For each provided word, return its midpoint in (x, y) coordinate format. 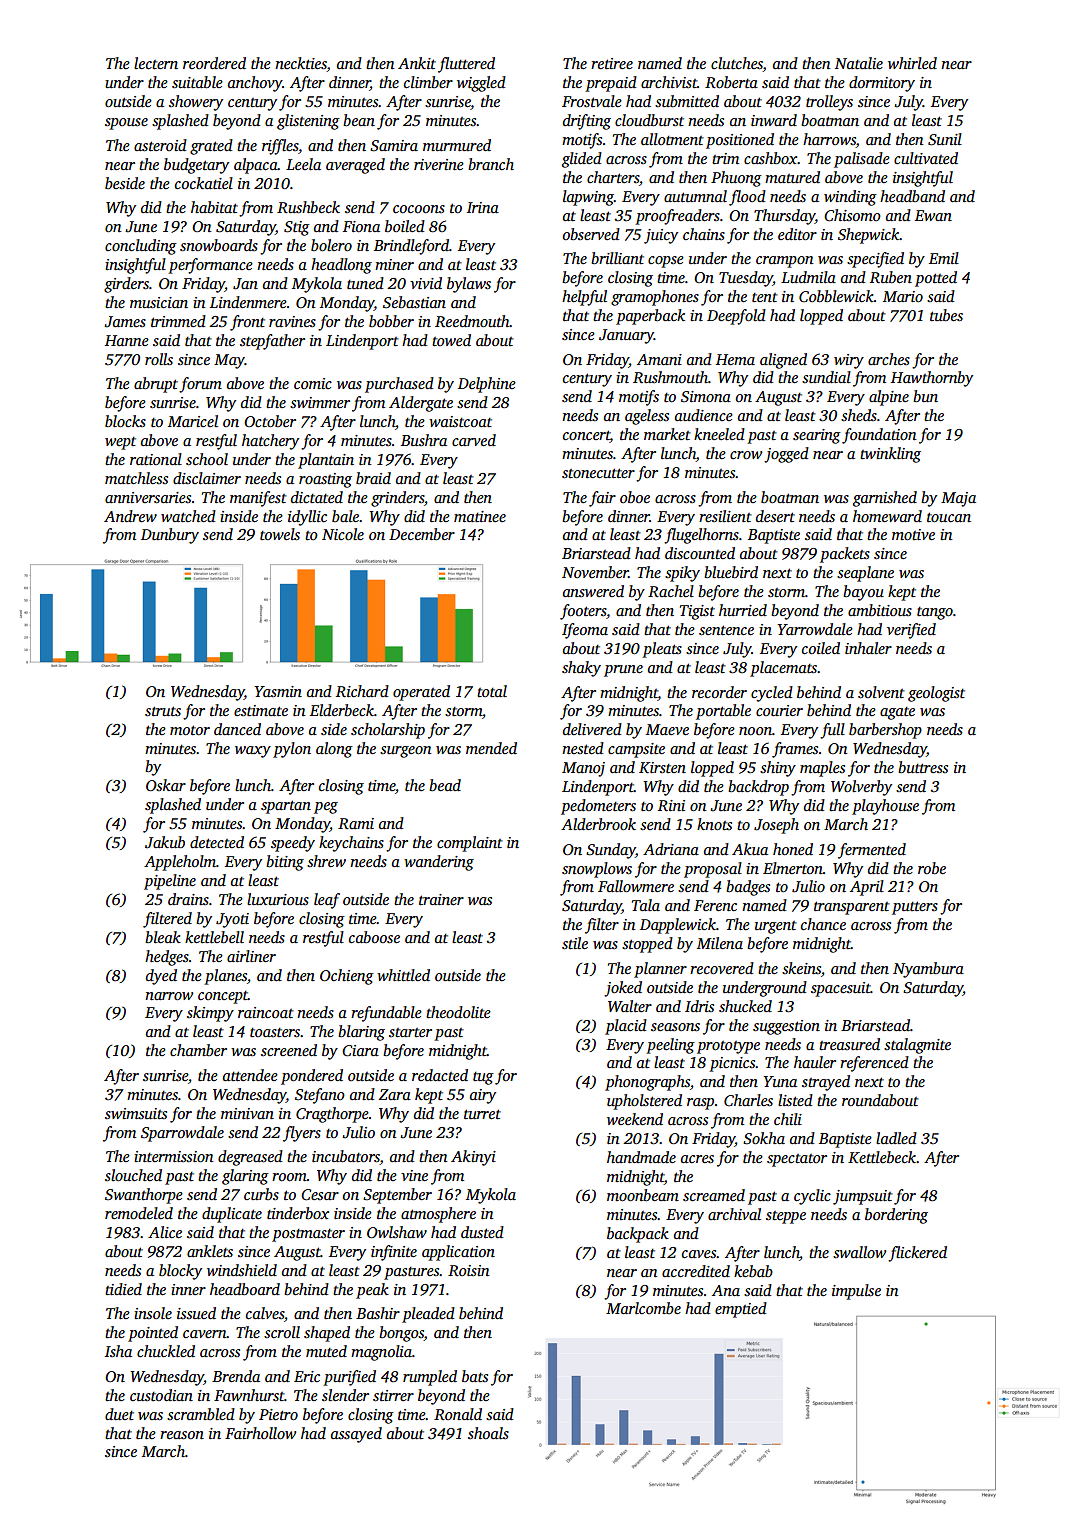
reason (182, 1435)
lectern (156, 63)
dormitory (882, 84)
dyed (161, 977)
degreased (250, 1158)
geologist (936, 694)
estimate (261, 710)
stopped (647, 945)
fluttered (466, 65)
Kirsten (662, 767)
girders (126, 285)
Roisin (469, 1270)
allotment (672, 139)
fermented (872, 851)
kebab (753, 1271)
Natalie (859, 63)
